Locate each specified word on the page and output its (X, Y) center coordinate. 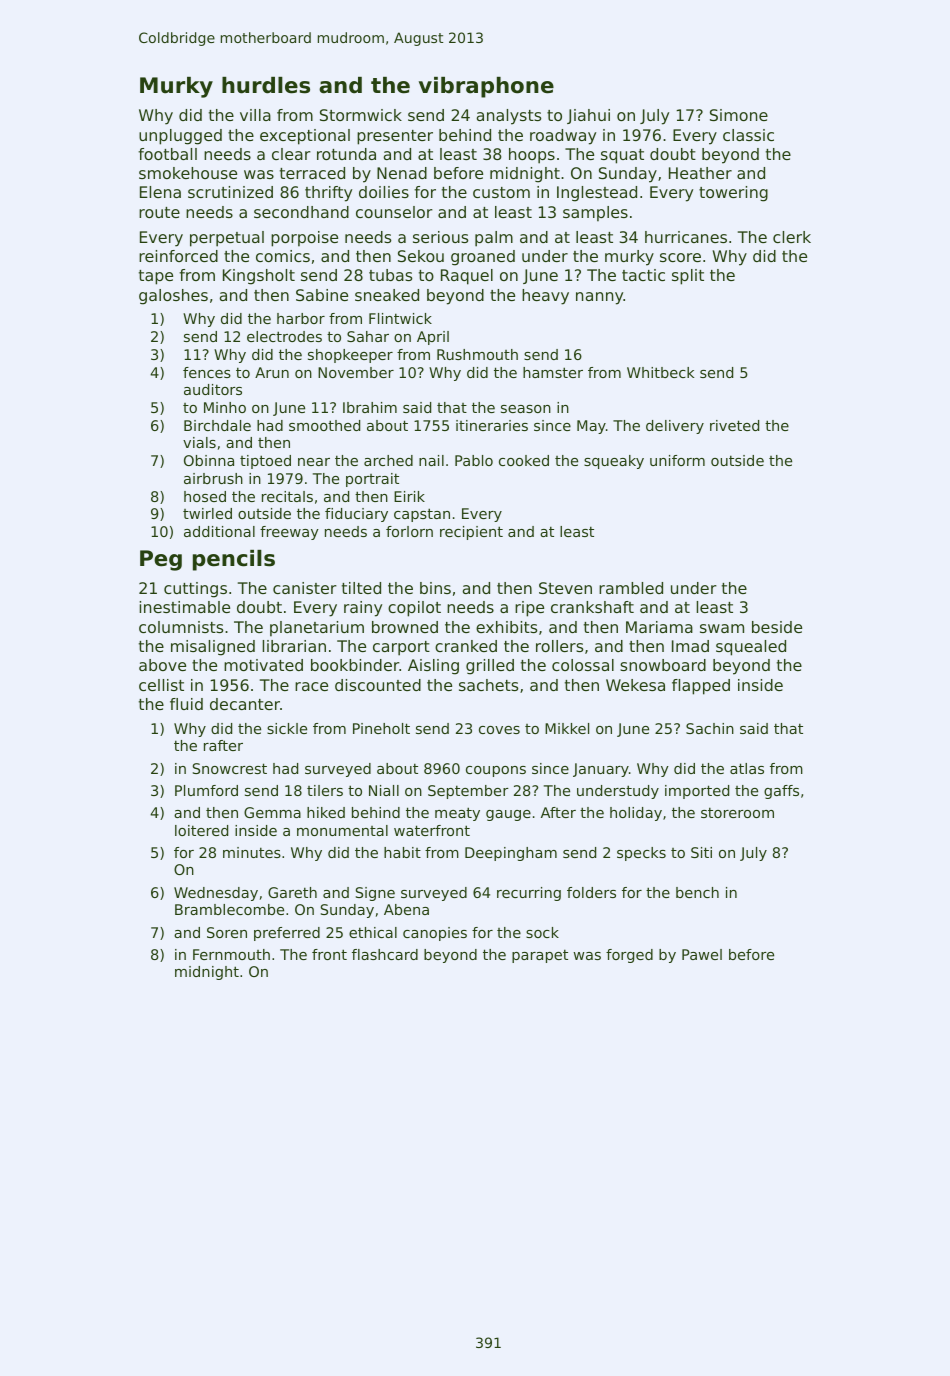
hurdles (266, 85)
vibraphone (486, 87)
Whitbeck (660, 372)
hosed (205, 496)
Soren (227, 932)
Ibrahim (370, 407)
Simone (739, 115)
